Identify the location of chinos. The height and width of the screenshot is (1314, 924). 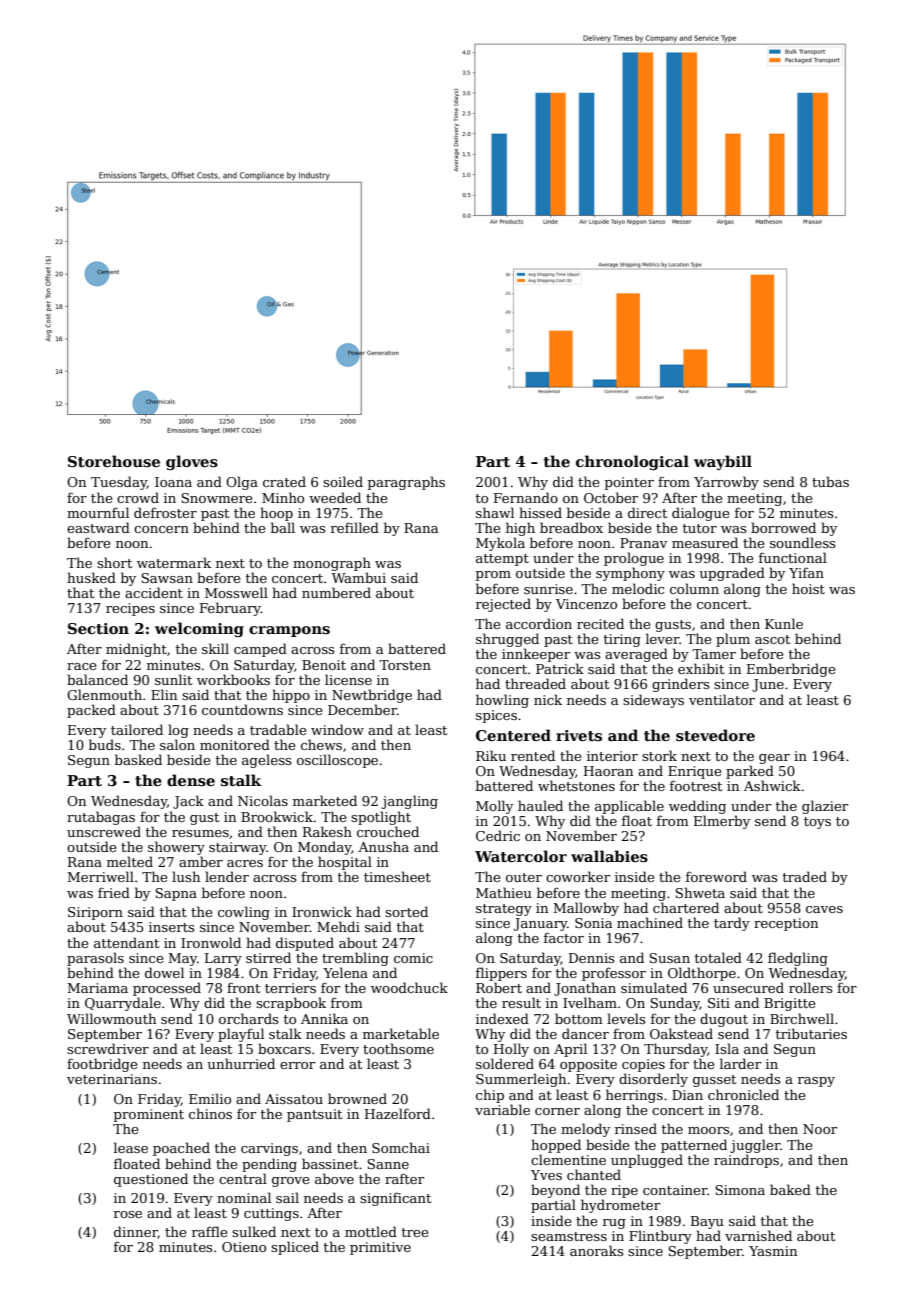
(210, 1113).
